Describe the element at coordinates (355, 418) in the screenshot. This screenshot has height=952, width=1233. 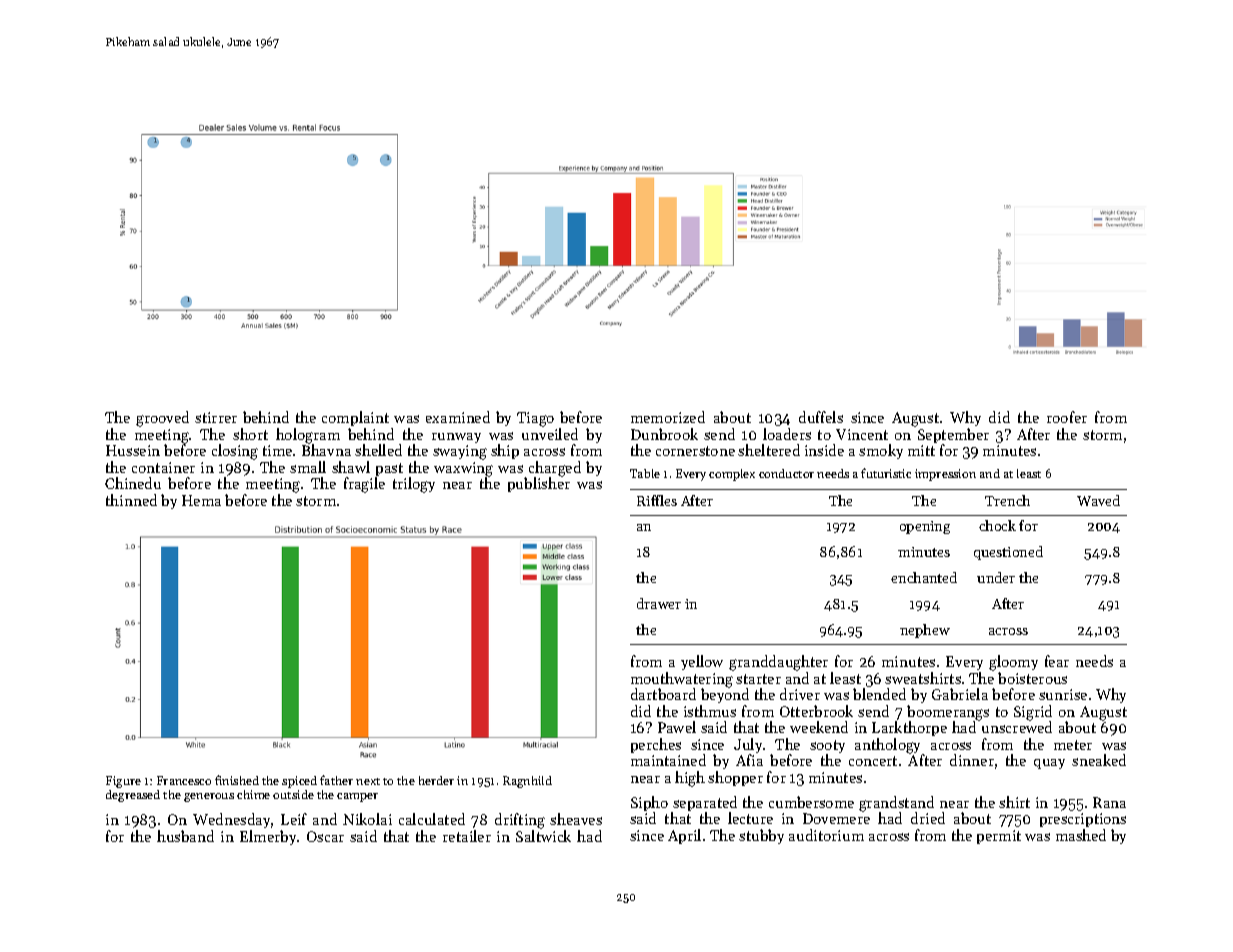
I see `complaint` at that location.
